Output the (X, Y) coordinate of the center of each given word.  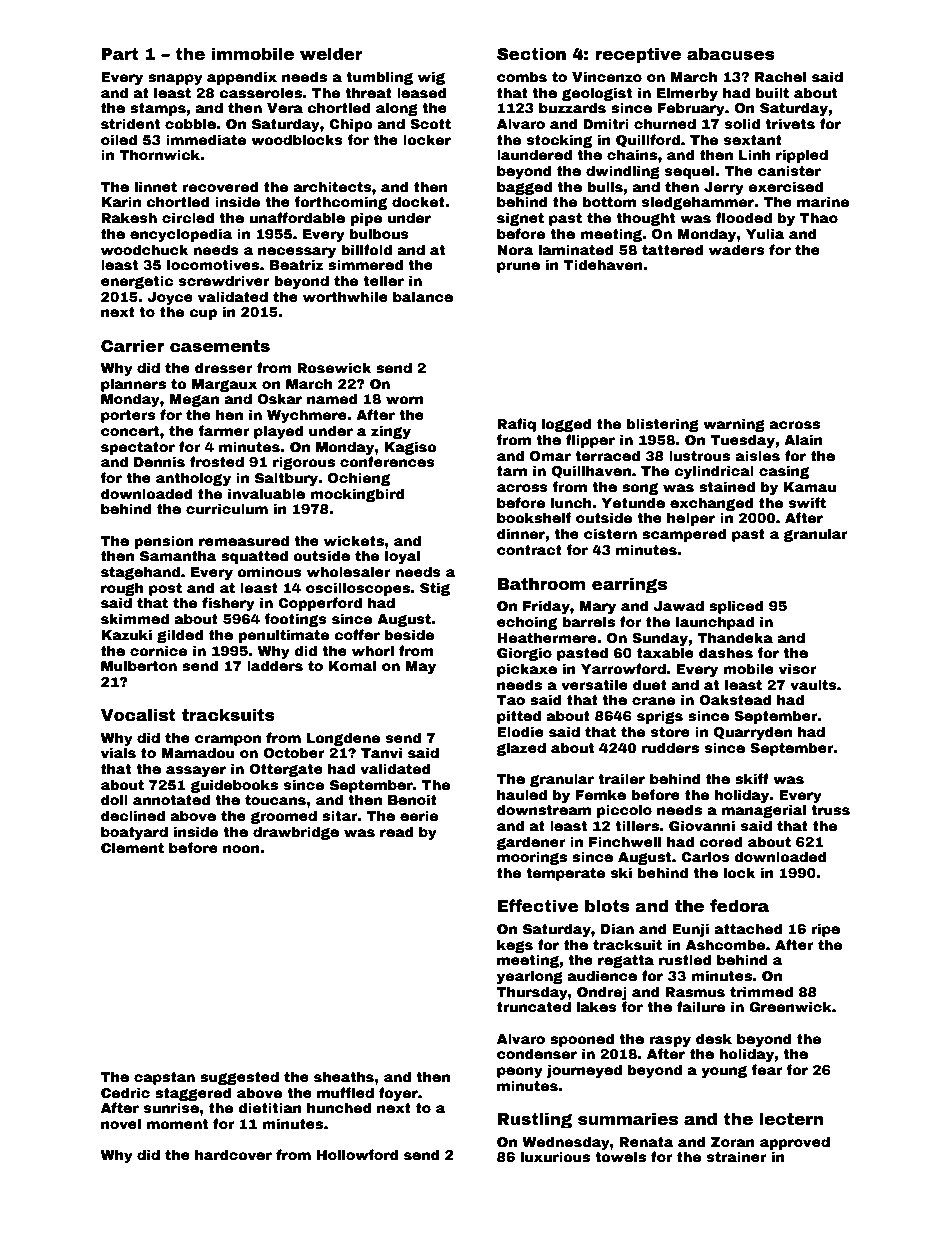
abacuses (731, 54)
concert (130, 431)
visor (798, 668)
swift (807, 502)
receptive (638, 55)
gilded (180, 636)
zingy (391, 432)
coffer (357, 634)
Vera (285, 108)
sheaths (344, 1076)
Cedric (125, 1092)
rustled (685, 959)
